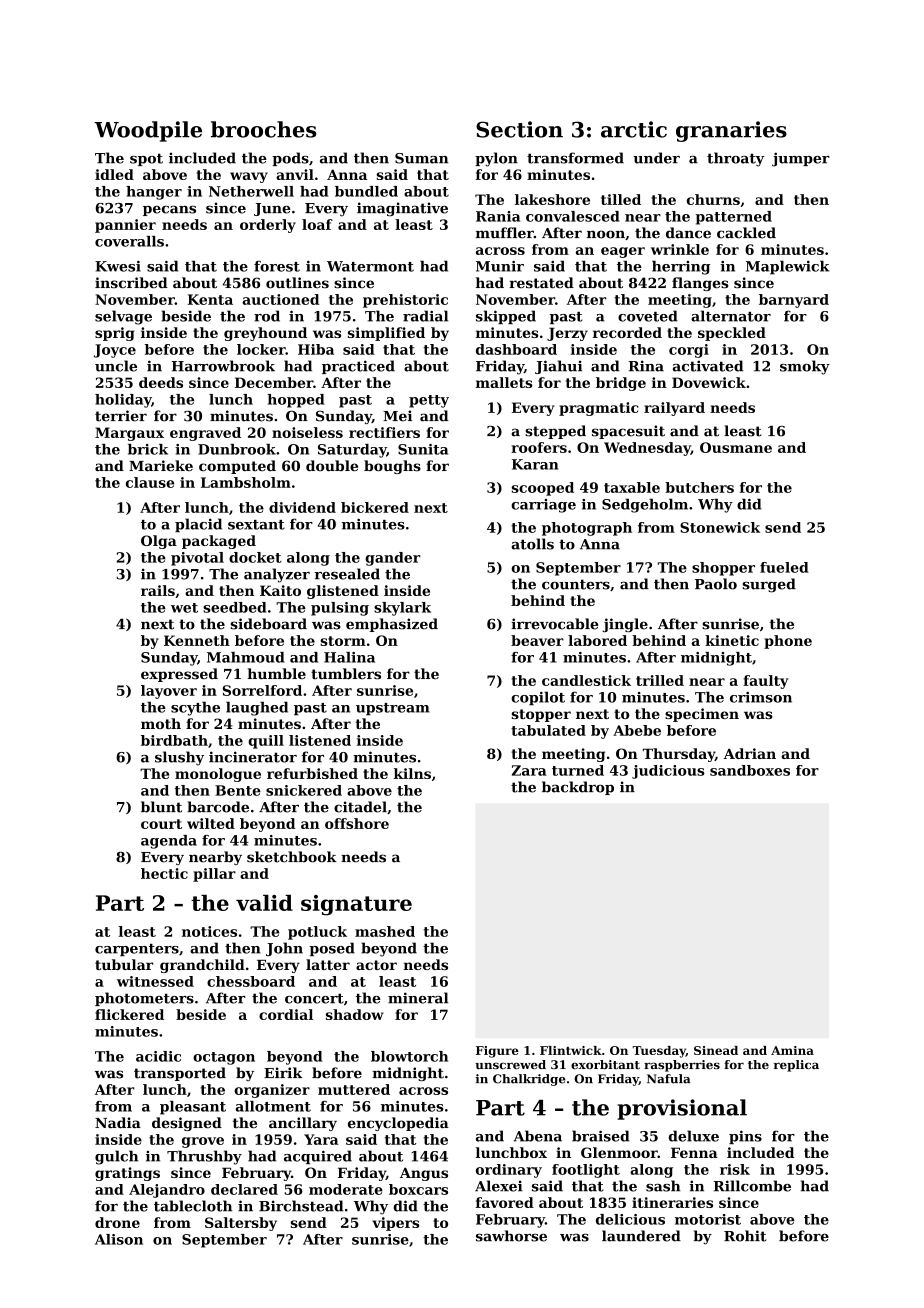  I want to click on birdbath, so click(174, 740).
